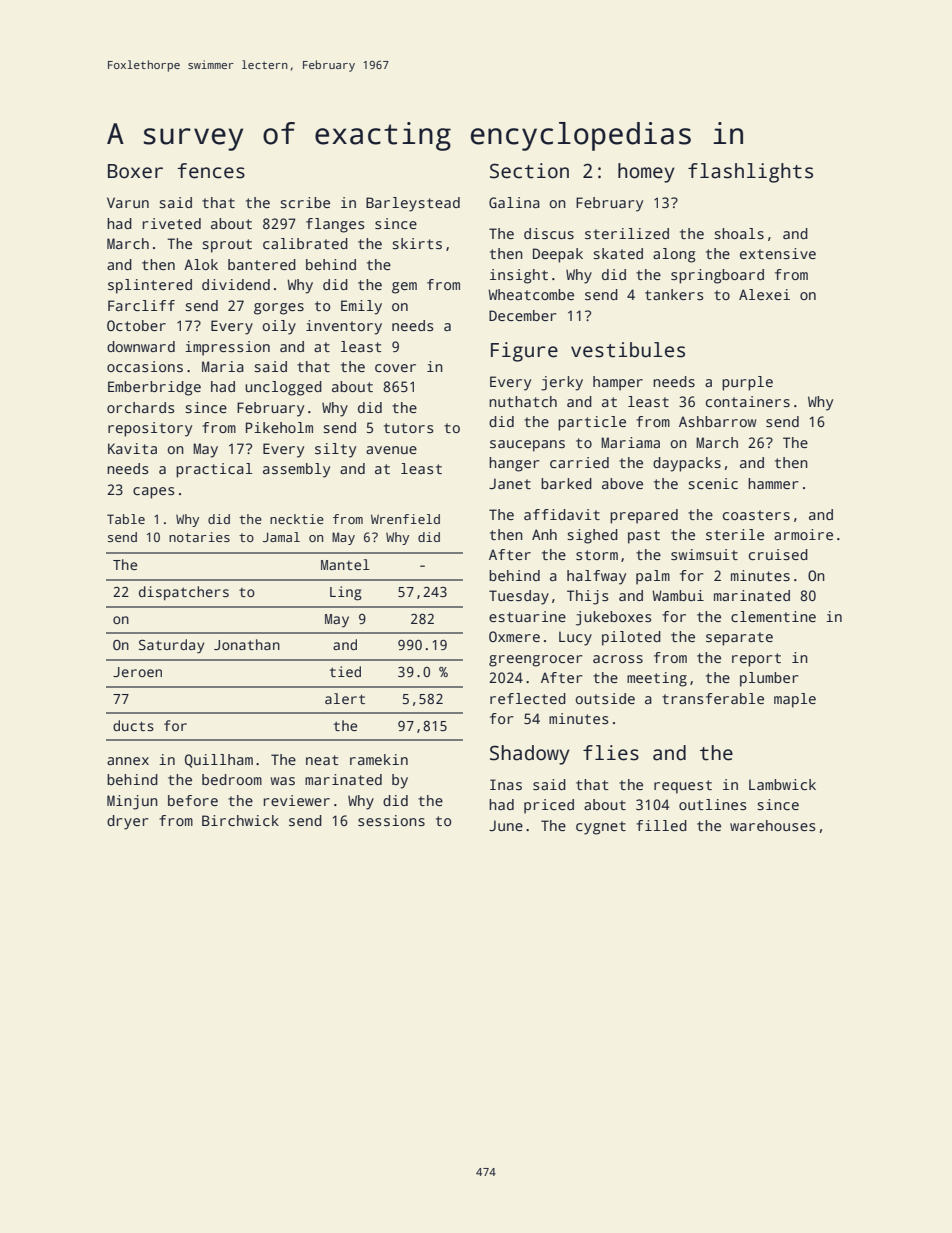 The height and width of the screenshot is (1233, 952). I want to click on Alok, so click(201, 264).
